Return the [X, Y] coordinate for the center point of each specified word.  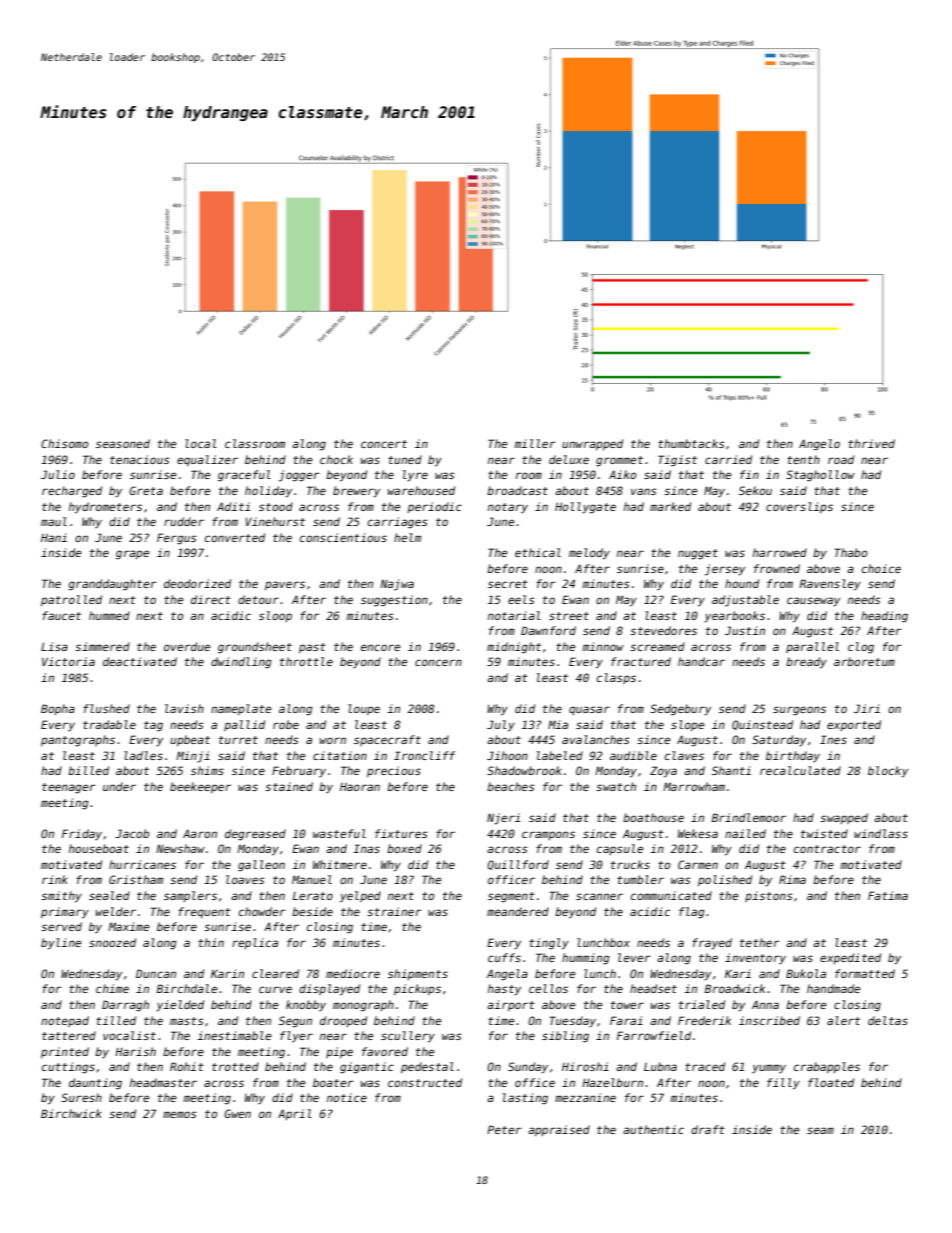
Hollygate [585, 508]
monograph [363, 1006]
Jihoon [507, 755]
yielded [180, 1006]
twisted [824, 833]
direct [211, 599]
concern [438, 662]
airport [511, 1006]
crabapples [827, 1068]
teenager [69, 788]
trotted [235, 1066]
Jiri [867, 708]
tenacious [140, 459]
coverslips [799, 508]
